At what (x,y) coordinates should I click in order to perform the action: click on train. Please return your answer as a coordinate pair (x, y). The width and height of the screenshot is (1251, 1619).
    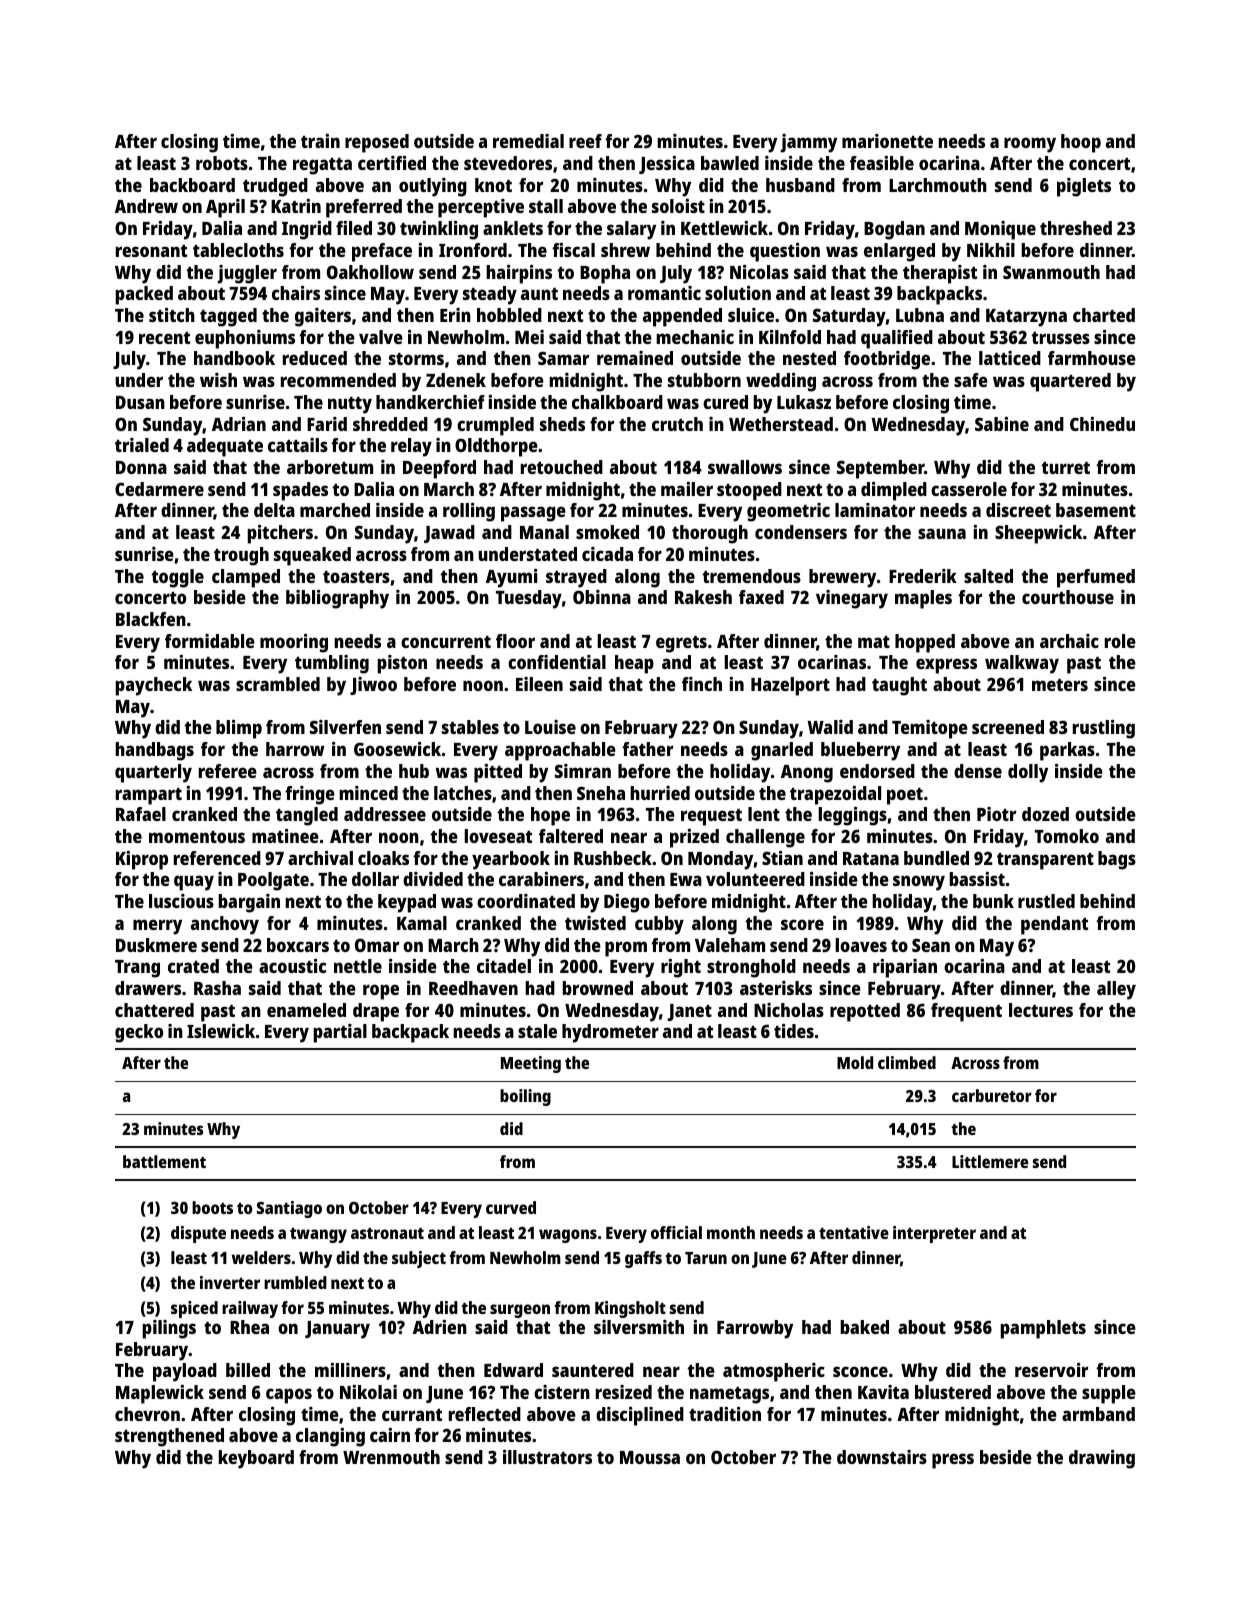
    Looking at the image, I should click on (320, 141).
